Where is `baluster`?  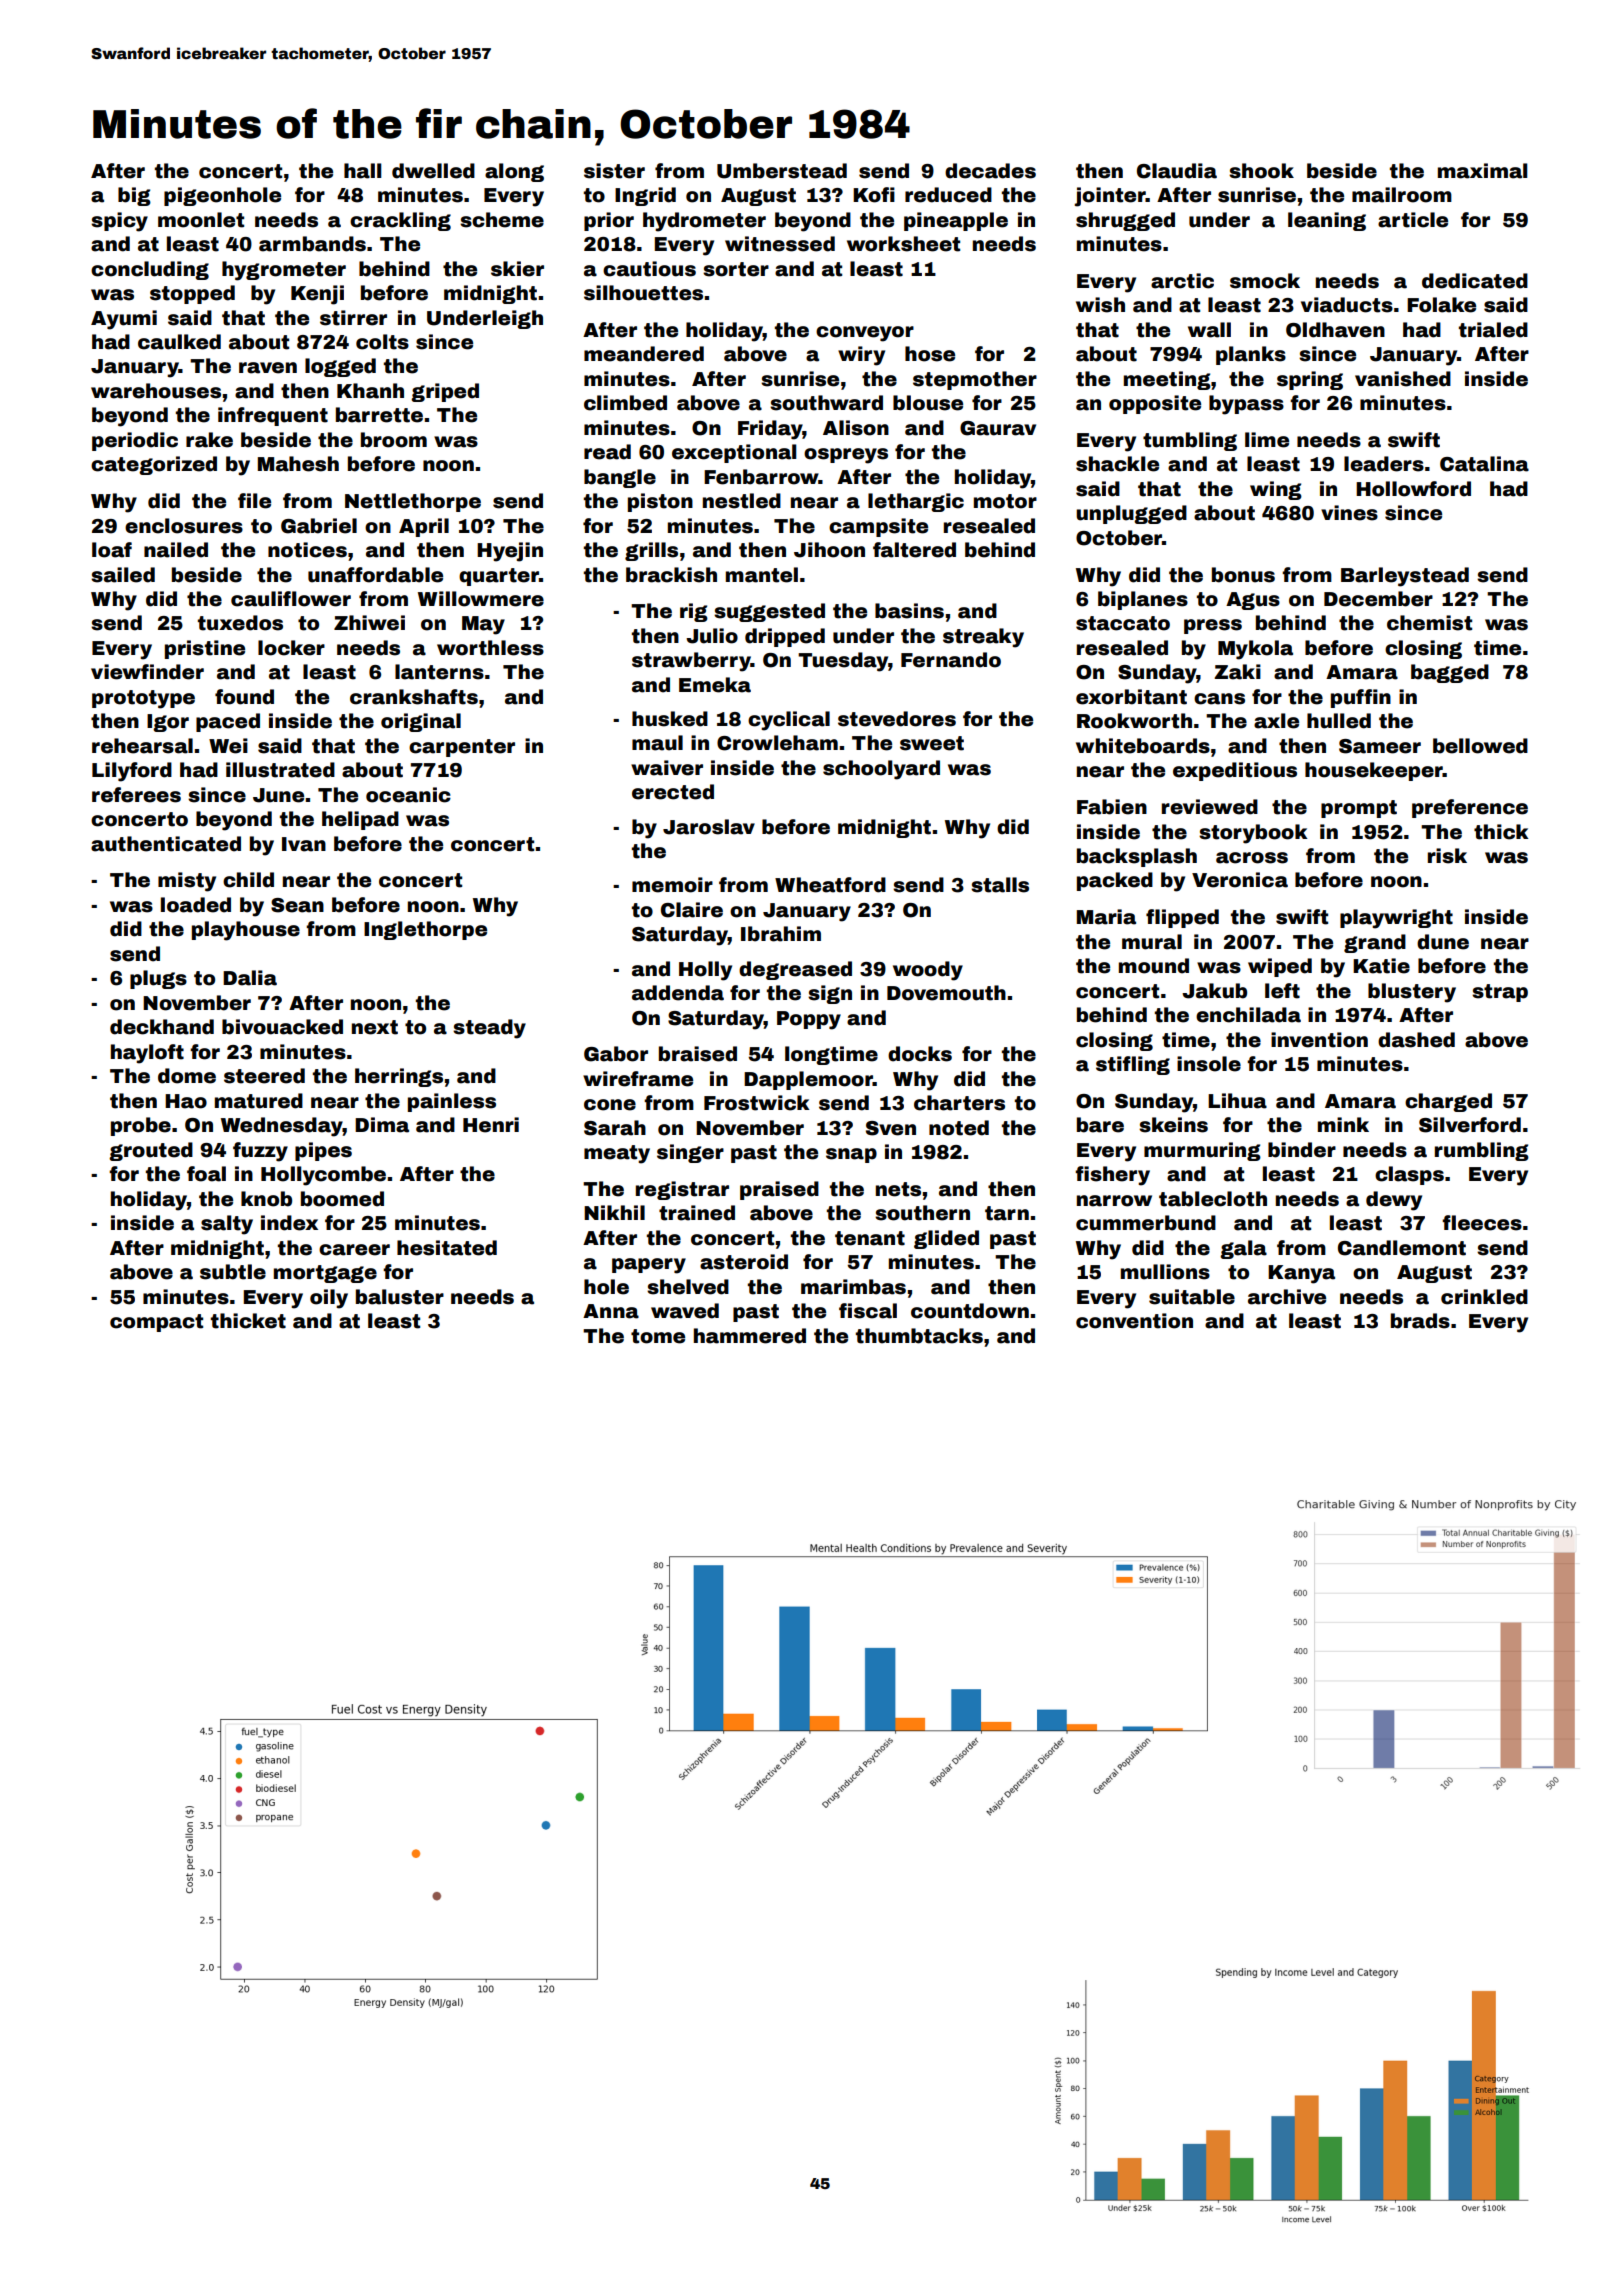 baluster is located at coordinates (400, 1297).
